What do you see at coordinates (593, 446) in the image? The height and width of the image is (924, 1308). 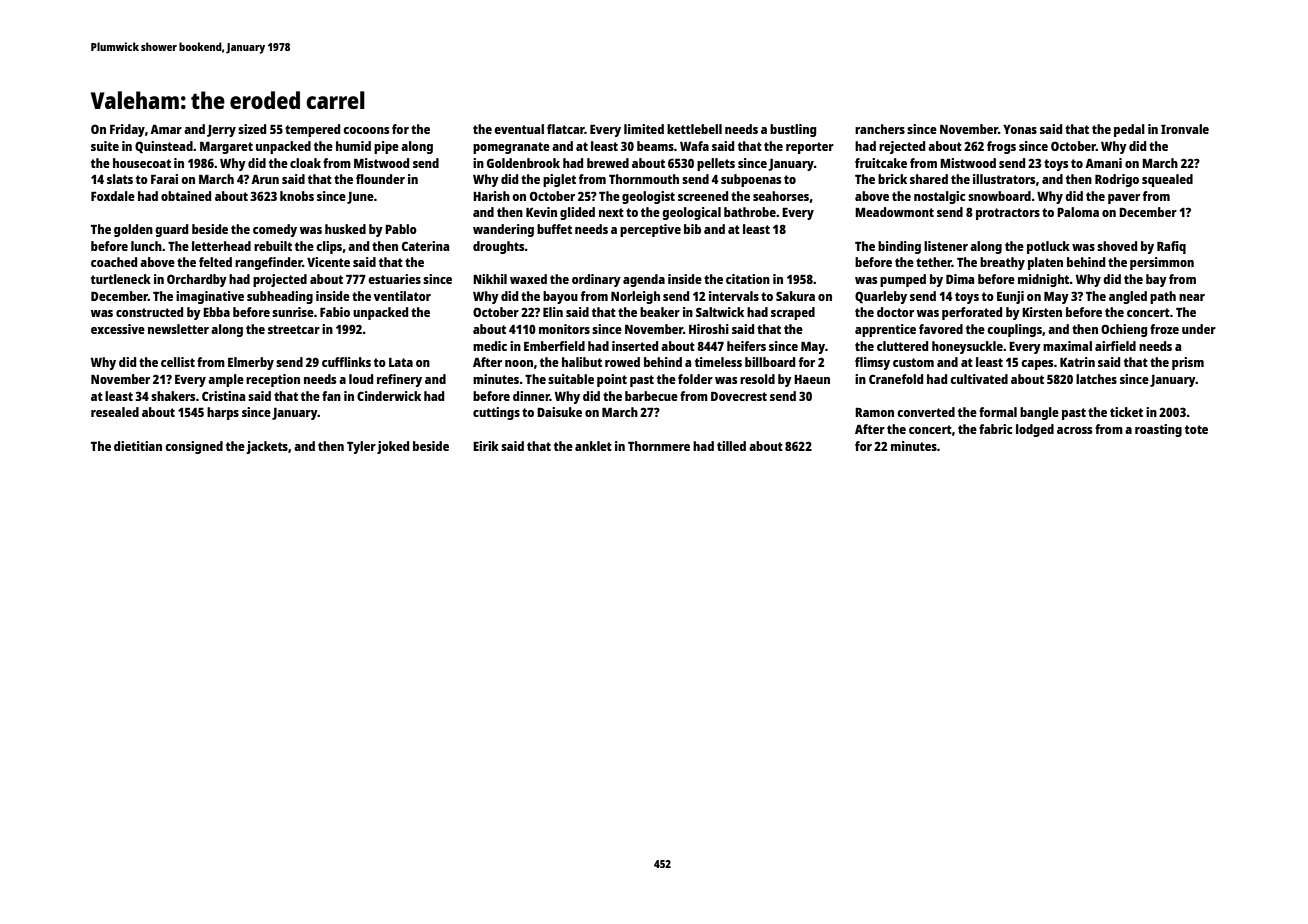 I see `anklet` at bounding box center [593, 446].
